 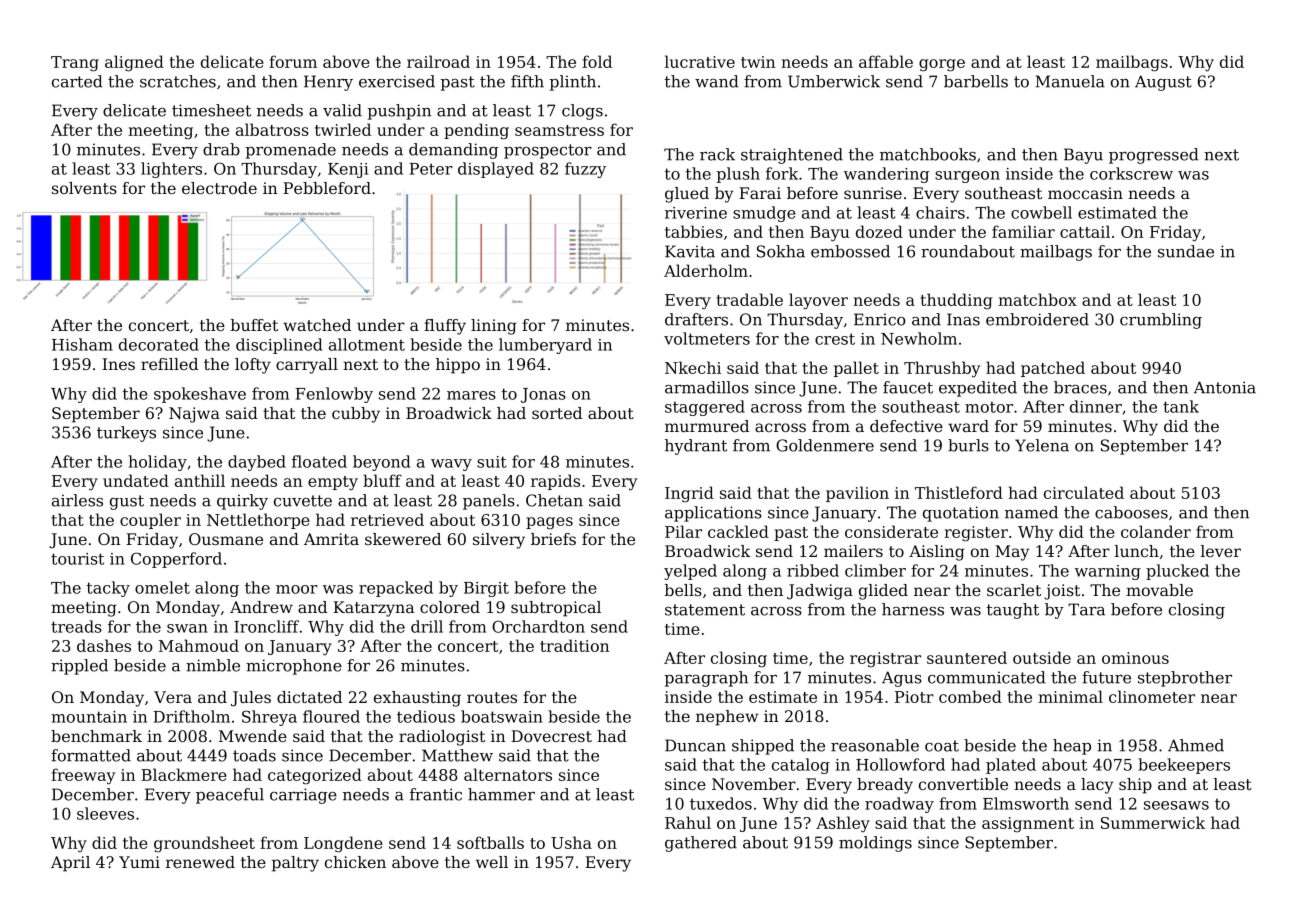 I want to click on glued, so click(x=687, y=195).
